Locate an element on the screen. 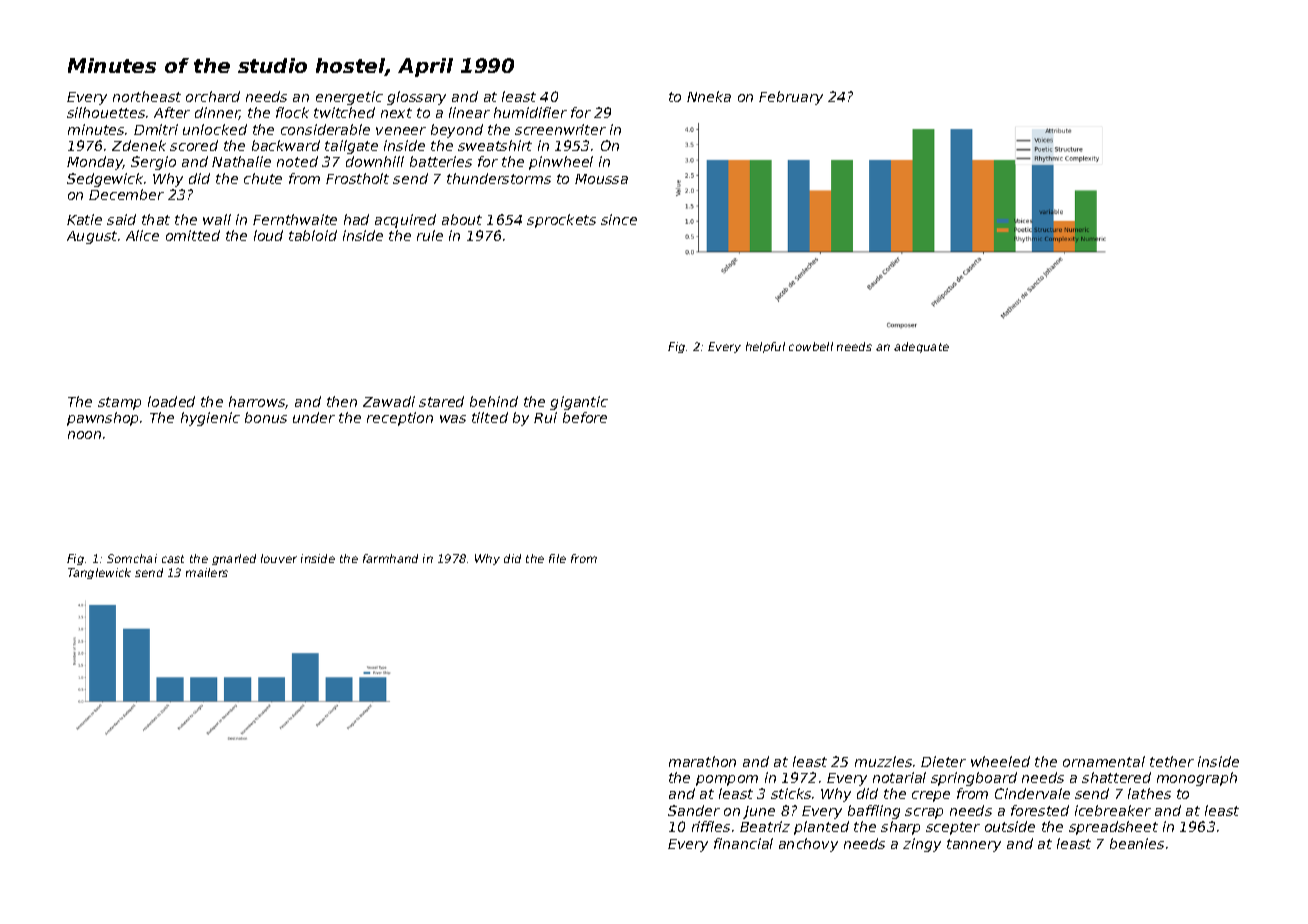  tabloid is located at coordinates (313, 235).
